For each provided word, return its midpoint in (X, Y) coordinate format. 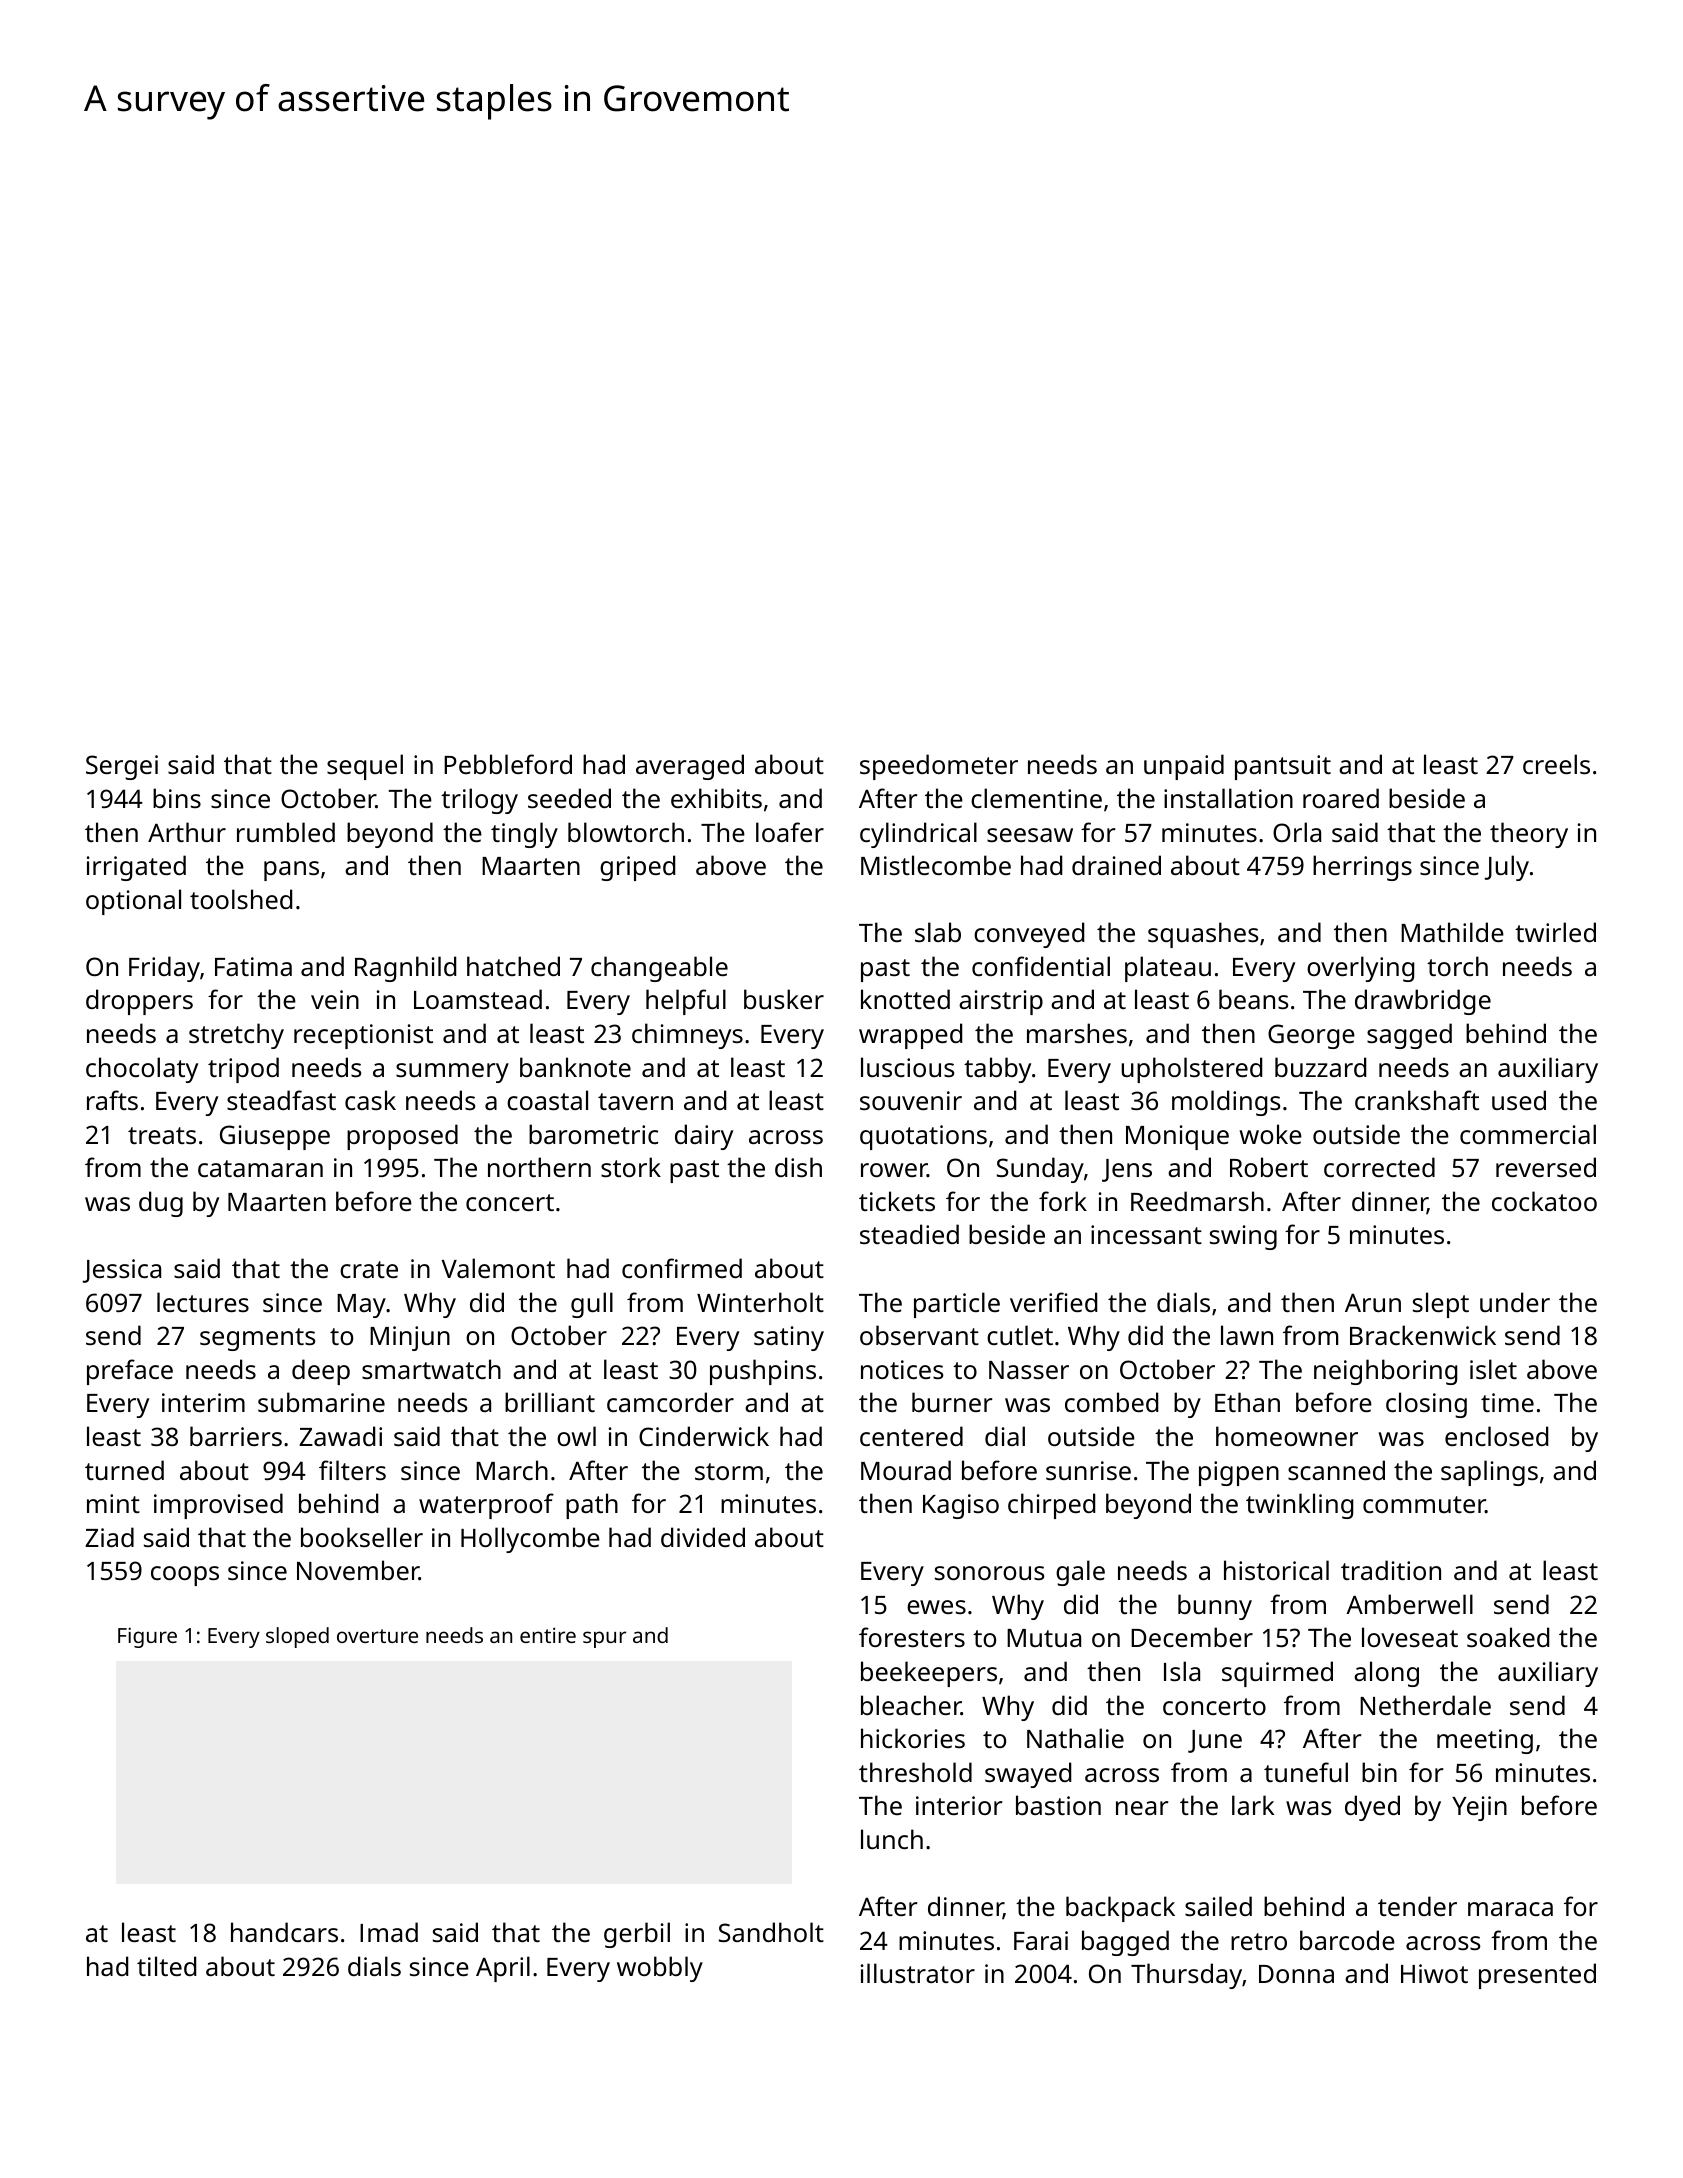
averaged (690, 767)
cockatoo (1544, 1201)
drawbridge (1423, 1002)
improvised (218, 1506)
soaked (1508, 1637)
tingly (524, 835)
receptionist (363, 1036)
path (592, 1506)
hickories (913, 1738)
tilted (166, 1966)
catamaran (260, 1168)
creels (1556, 764)
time (1507, 1402)
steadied (909, 1234)
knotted (905, 999)
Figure (147, 1637)
